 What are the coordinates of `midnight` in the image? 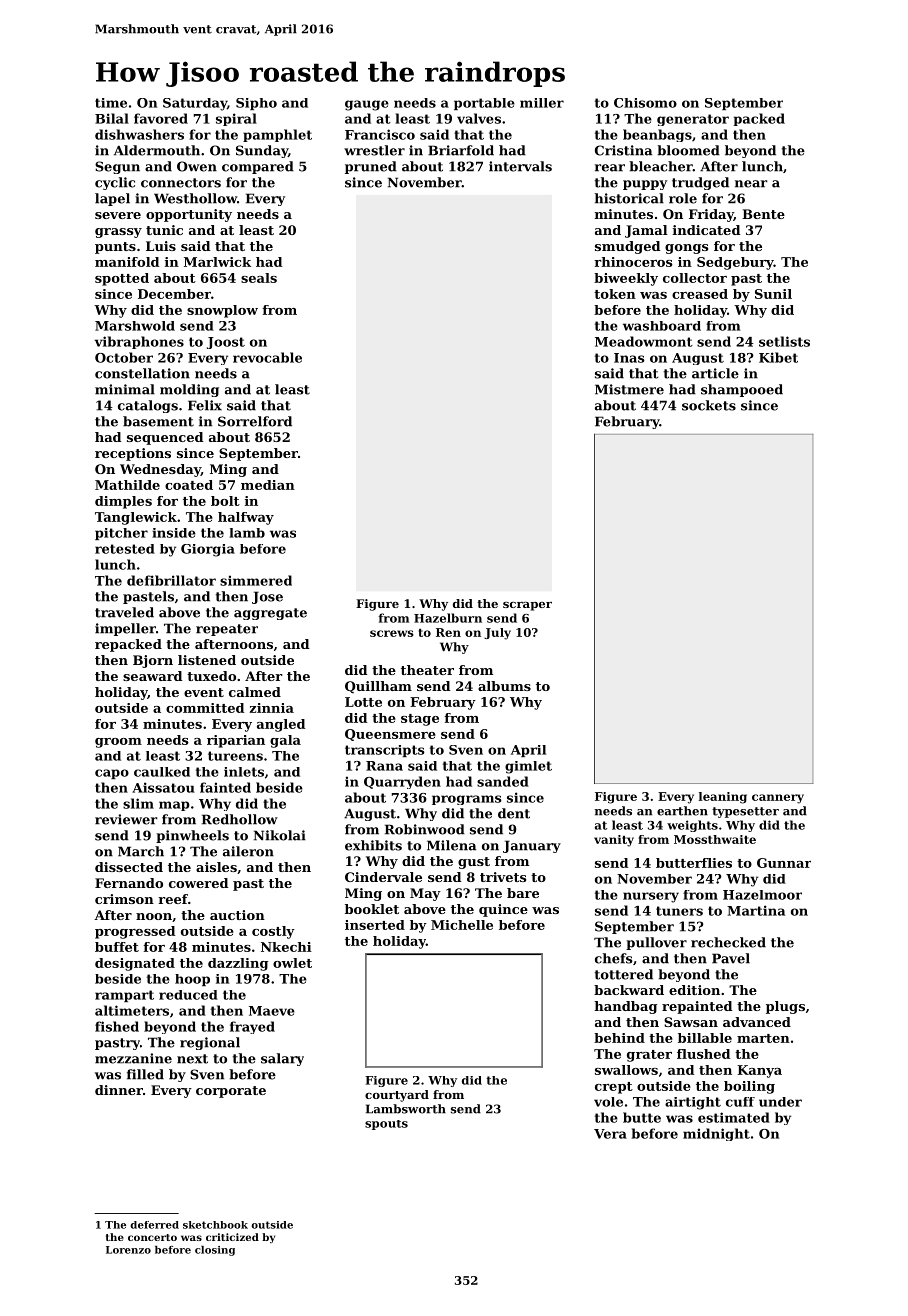 It's located at (716, 1134).
